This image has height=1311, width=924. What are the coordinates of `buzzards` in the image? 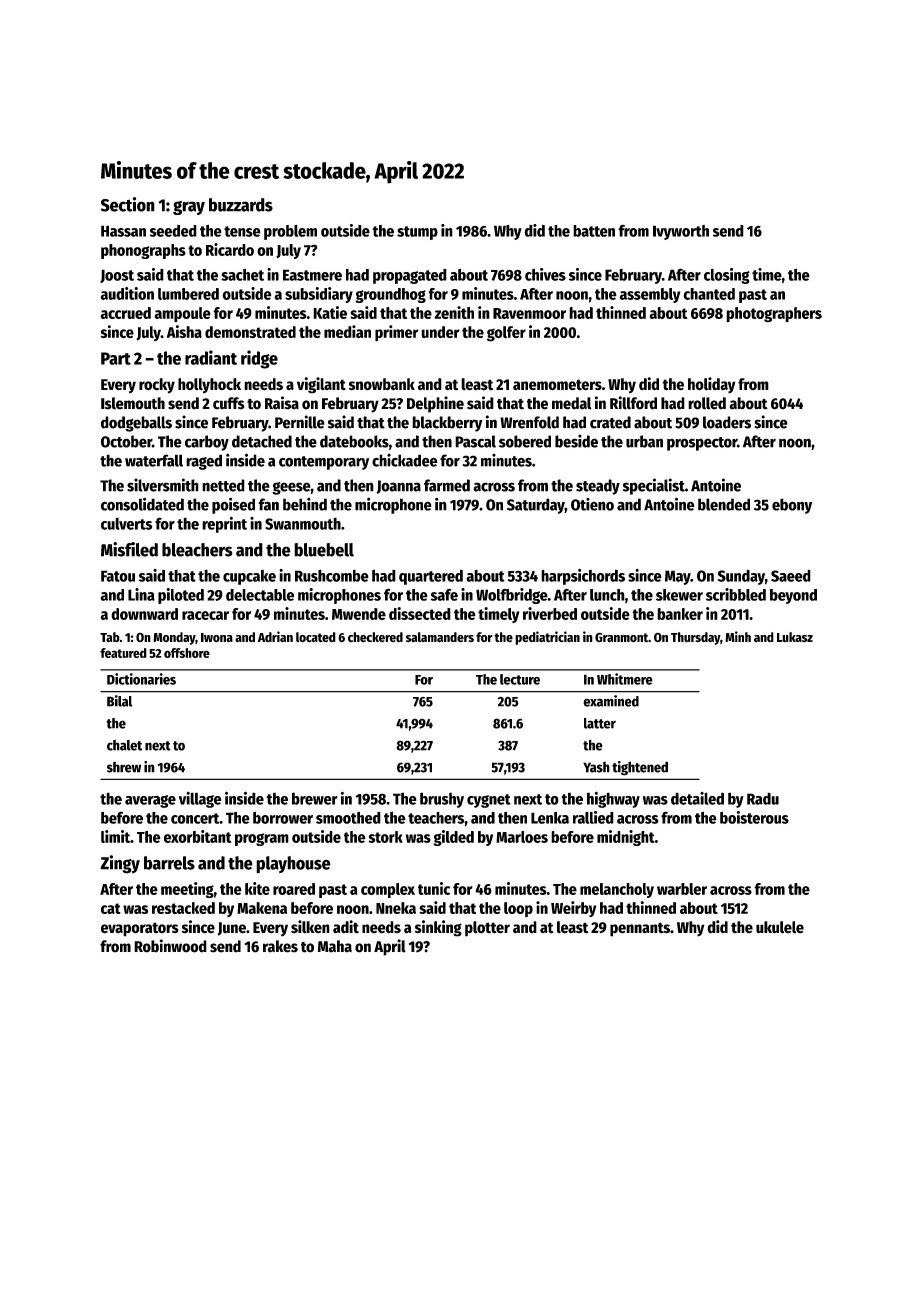 It's located at (241, 205).
